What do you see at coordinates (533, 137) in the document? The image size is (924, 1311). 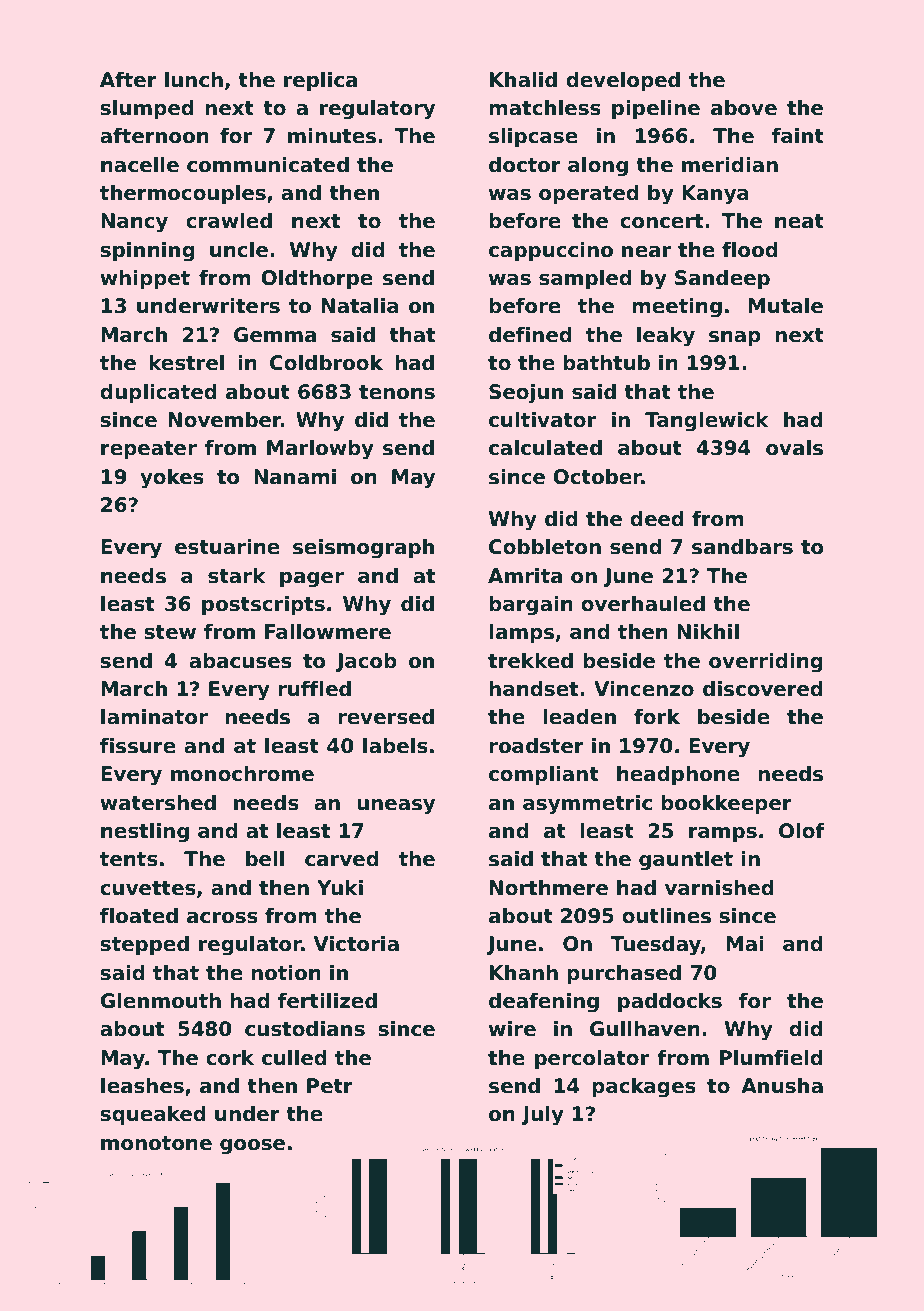 I see `slipcase` at bounding box center [533, 137].
